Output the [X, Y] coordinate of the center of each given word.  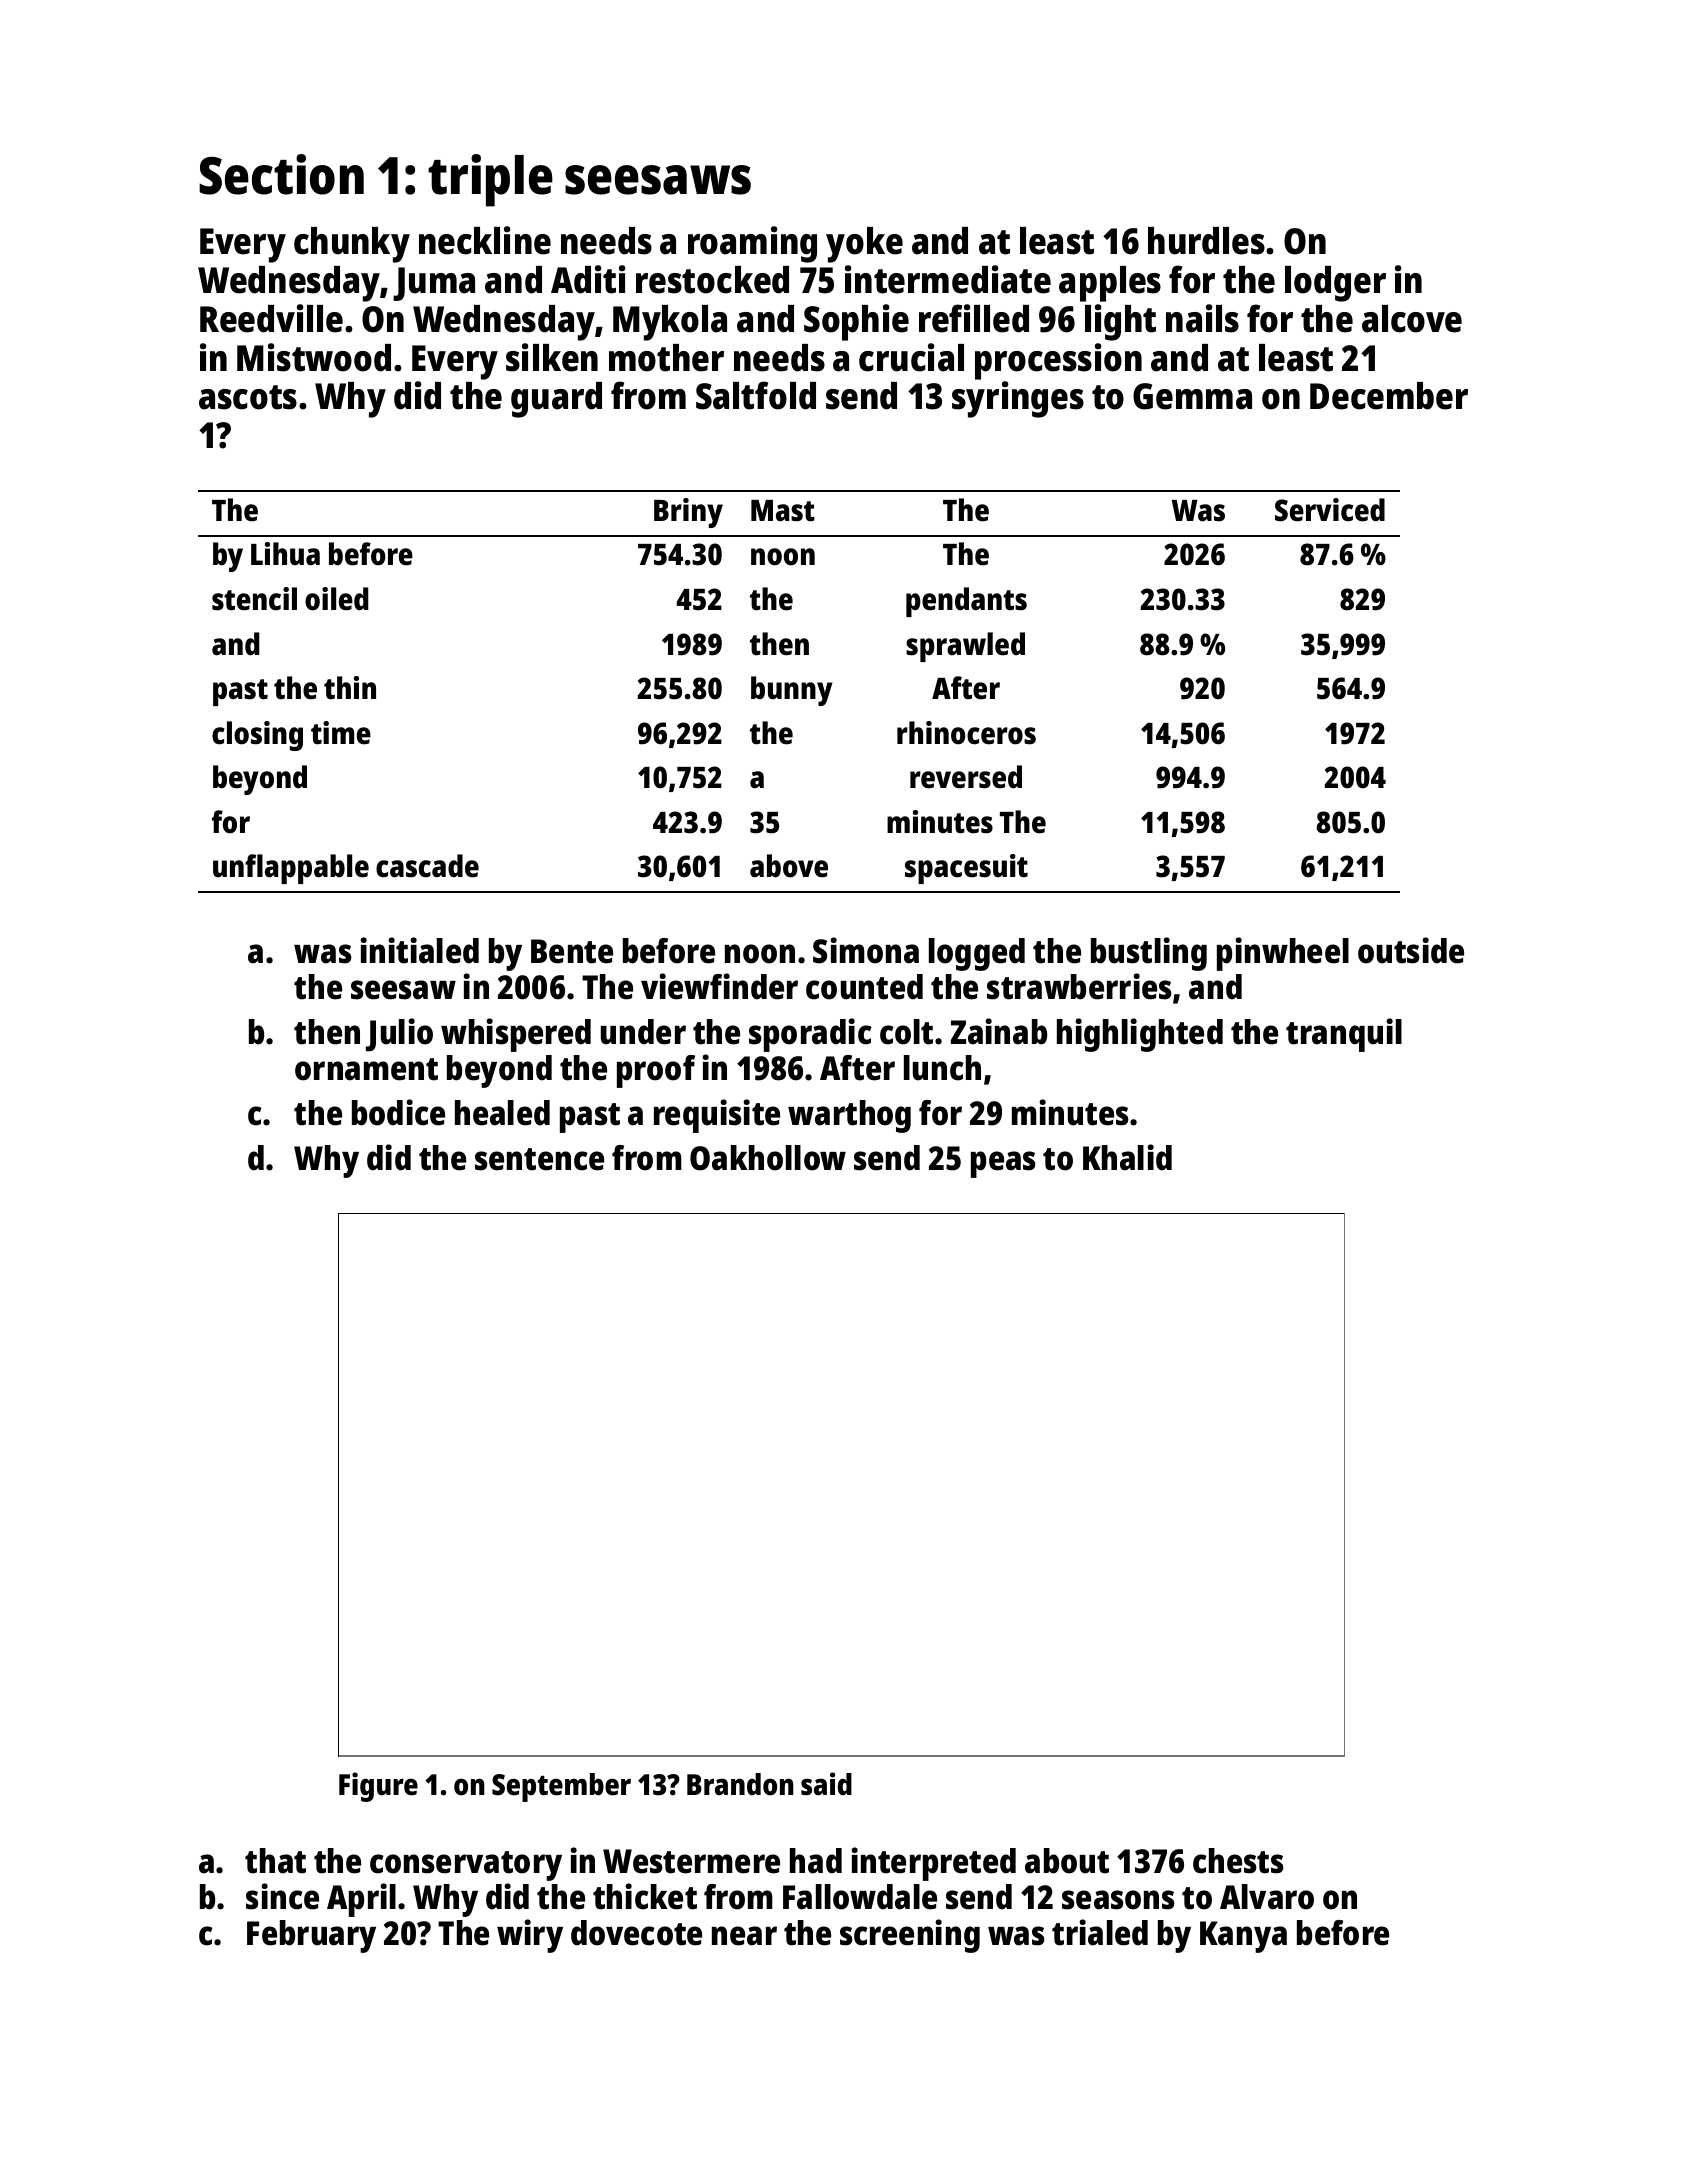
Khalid [1127, 1157]
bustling [1149, 954]
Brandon [740, 1784]
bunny [792, 691]
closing [257, 736]
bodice [398, 1112]
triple [490, 180]
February [311, 1936]
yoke [864, 245]
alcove [1412, 319]
